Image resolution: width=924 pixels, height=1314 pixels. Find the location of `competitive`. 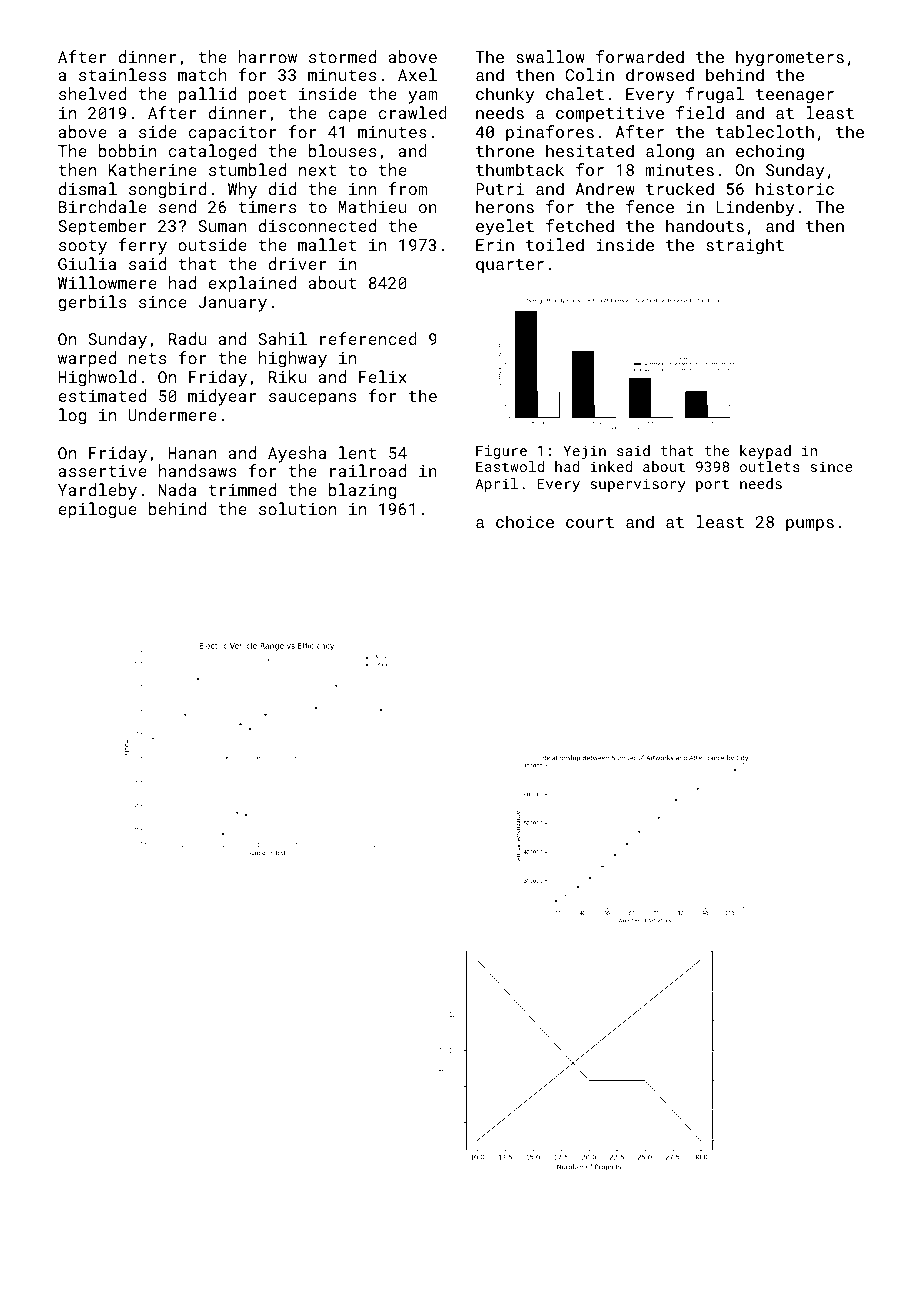

competitive is located at coordinates (610, 115).
